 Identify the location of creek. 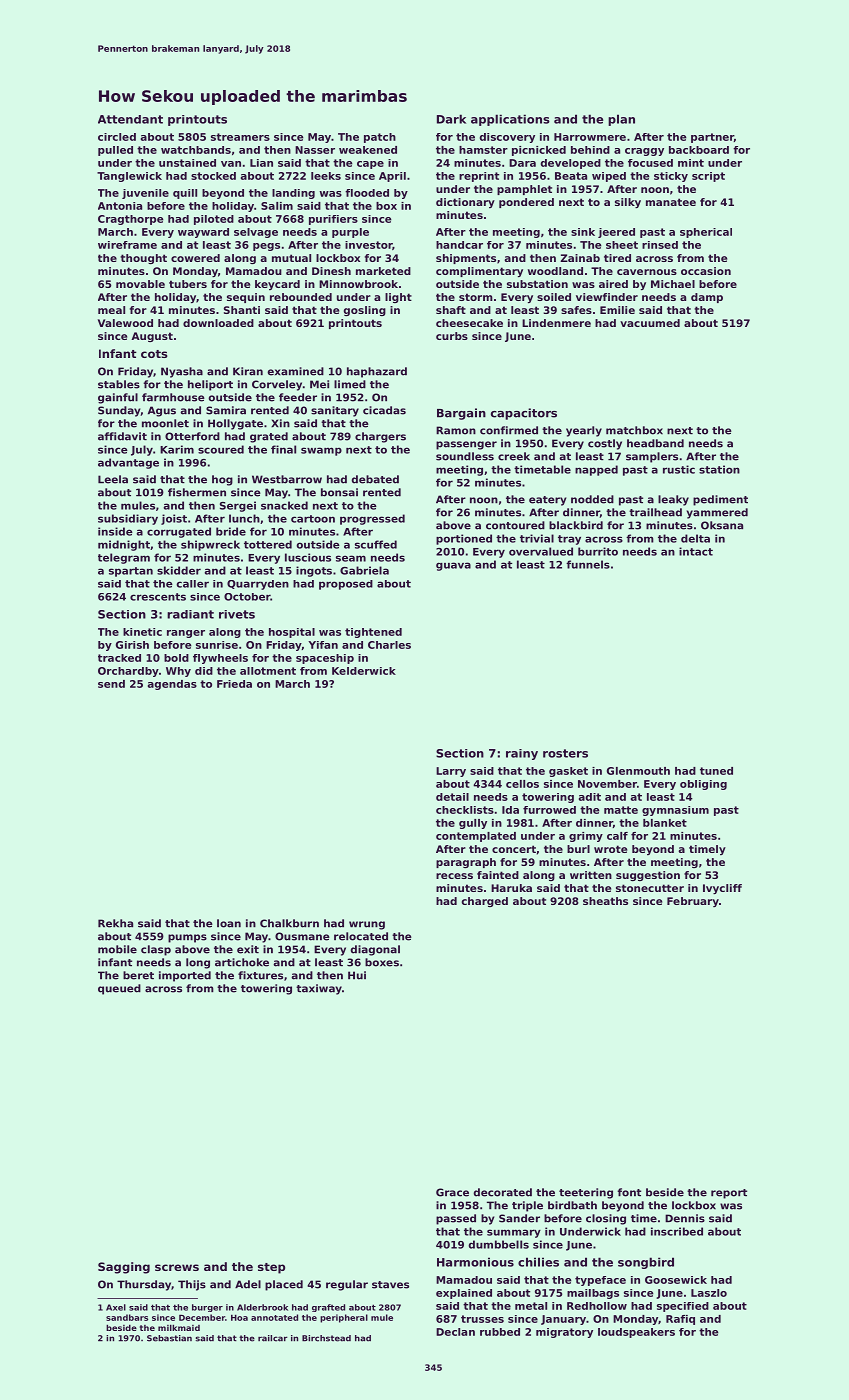
(514, 456).
